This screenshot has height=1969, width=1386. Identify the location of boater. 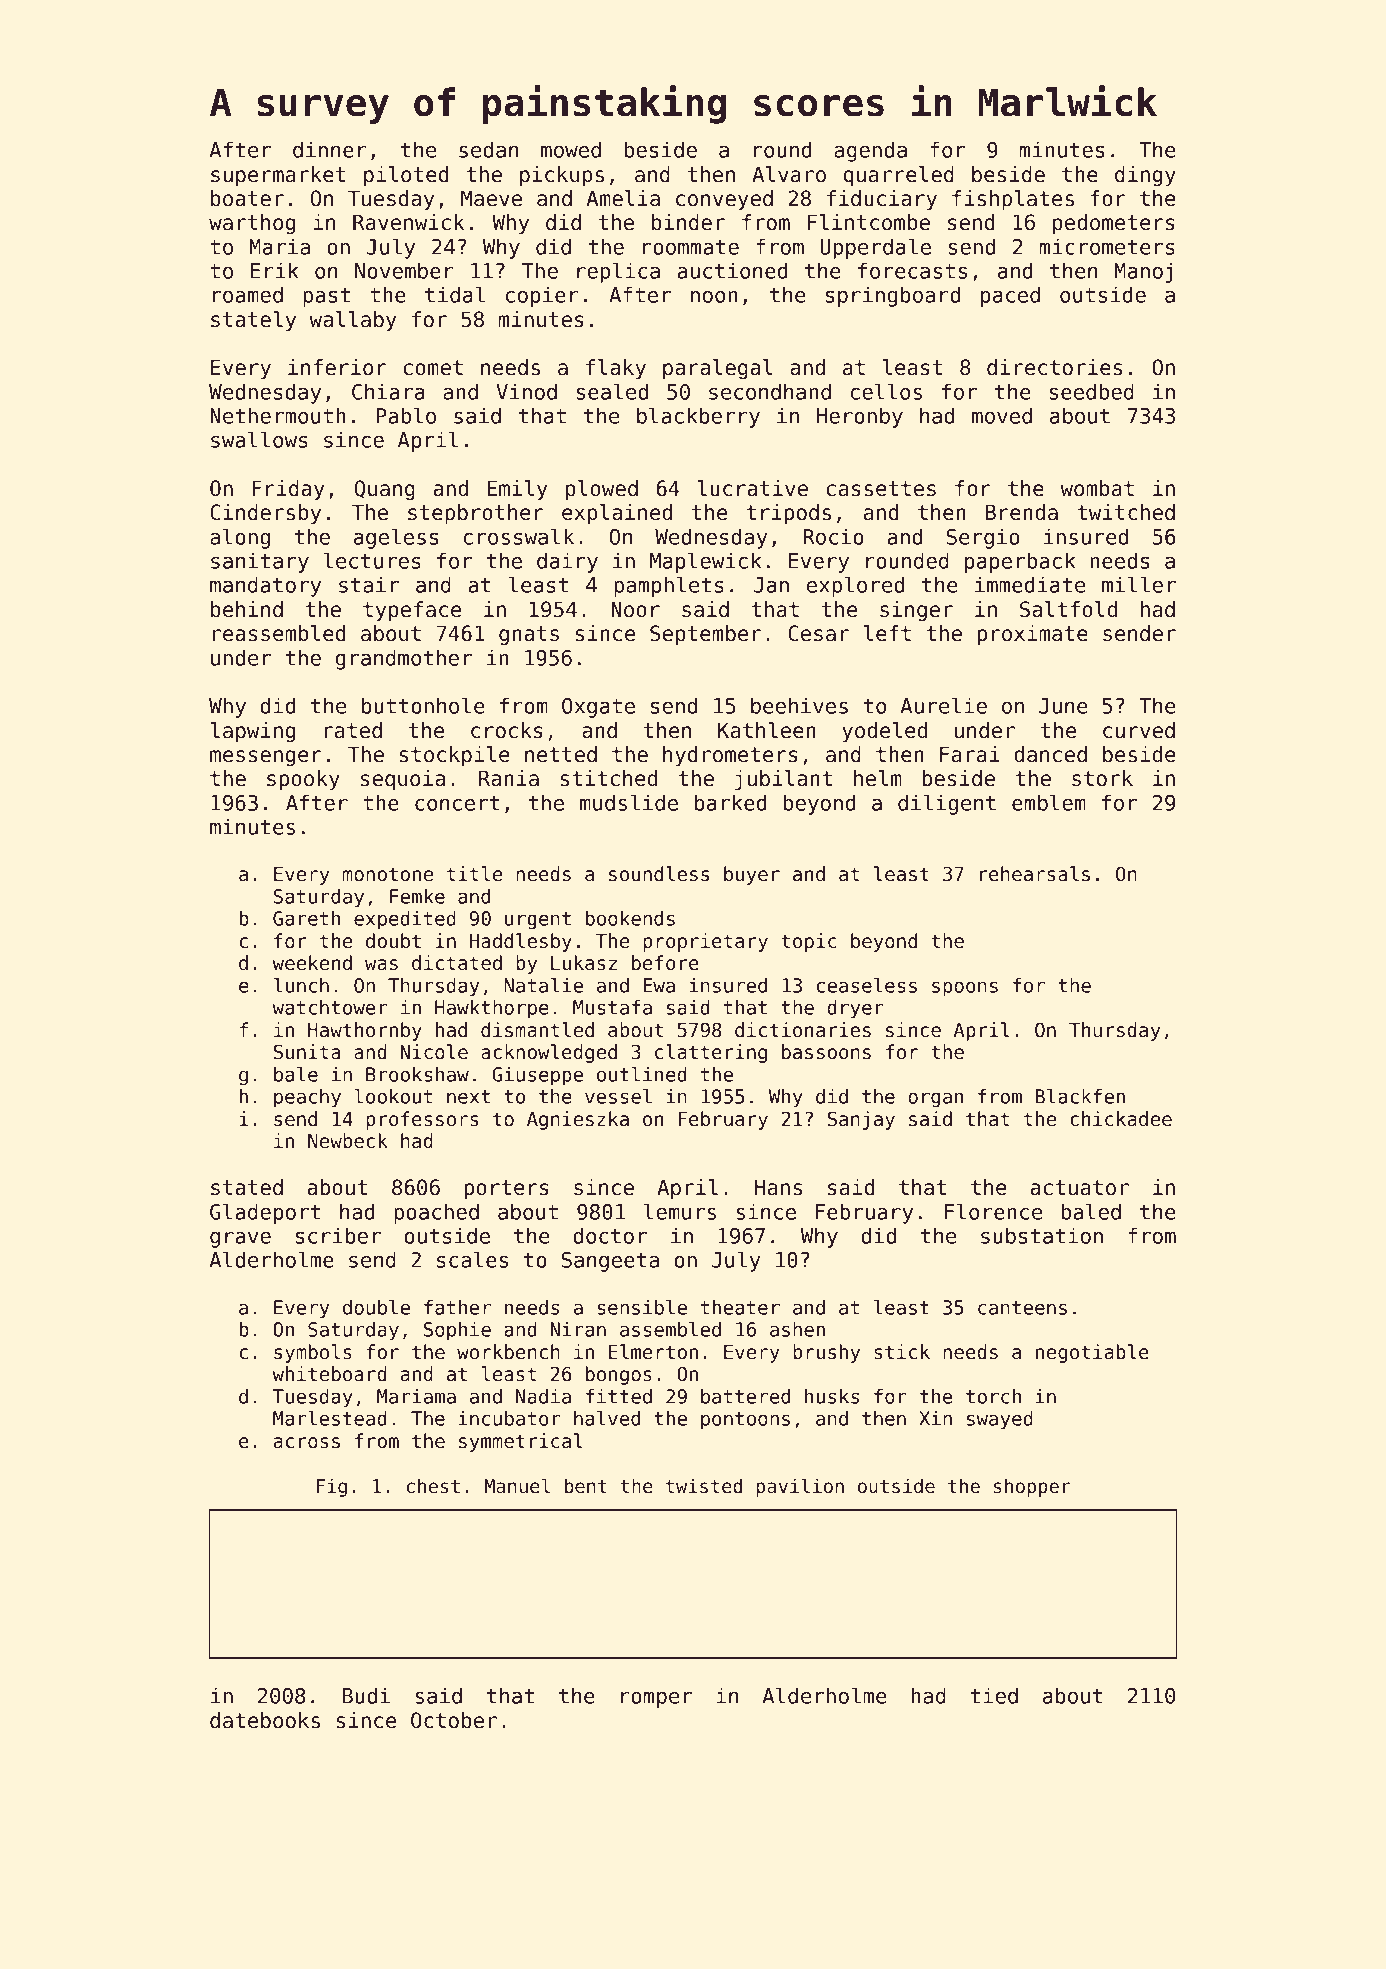
(247, 198).
